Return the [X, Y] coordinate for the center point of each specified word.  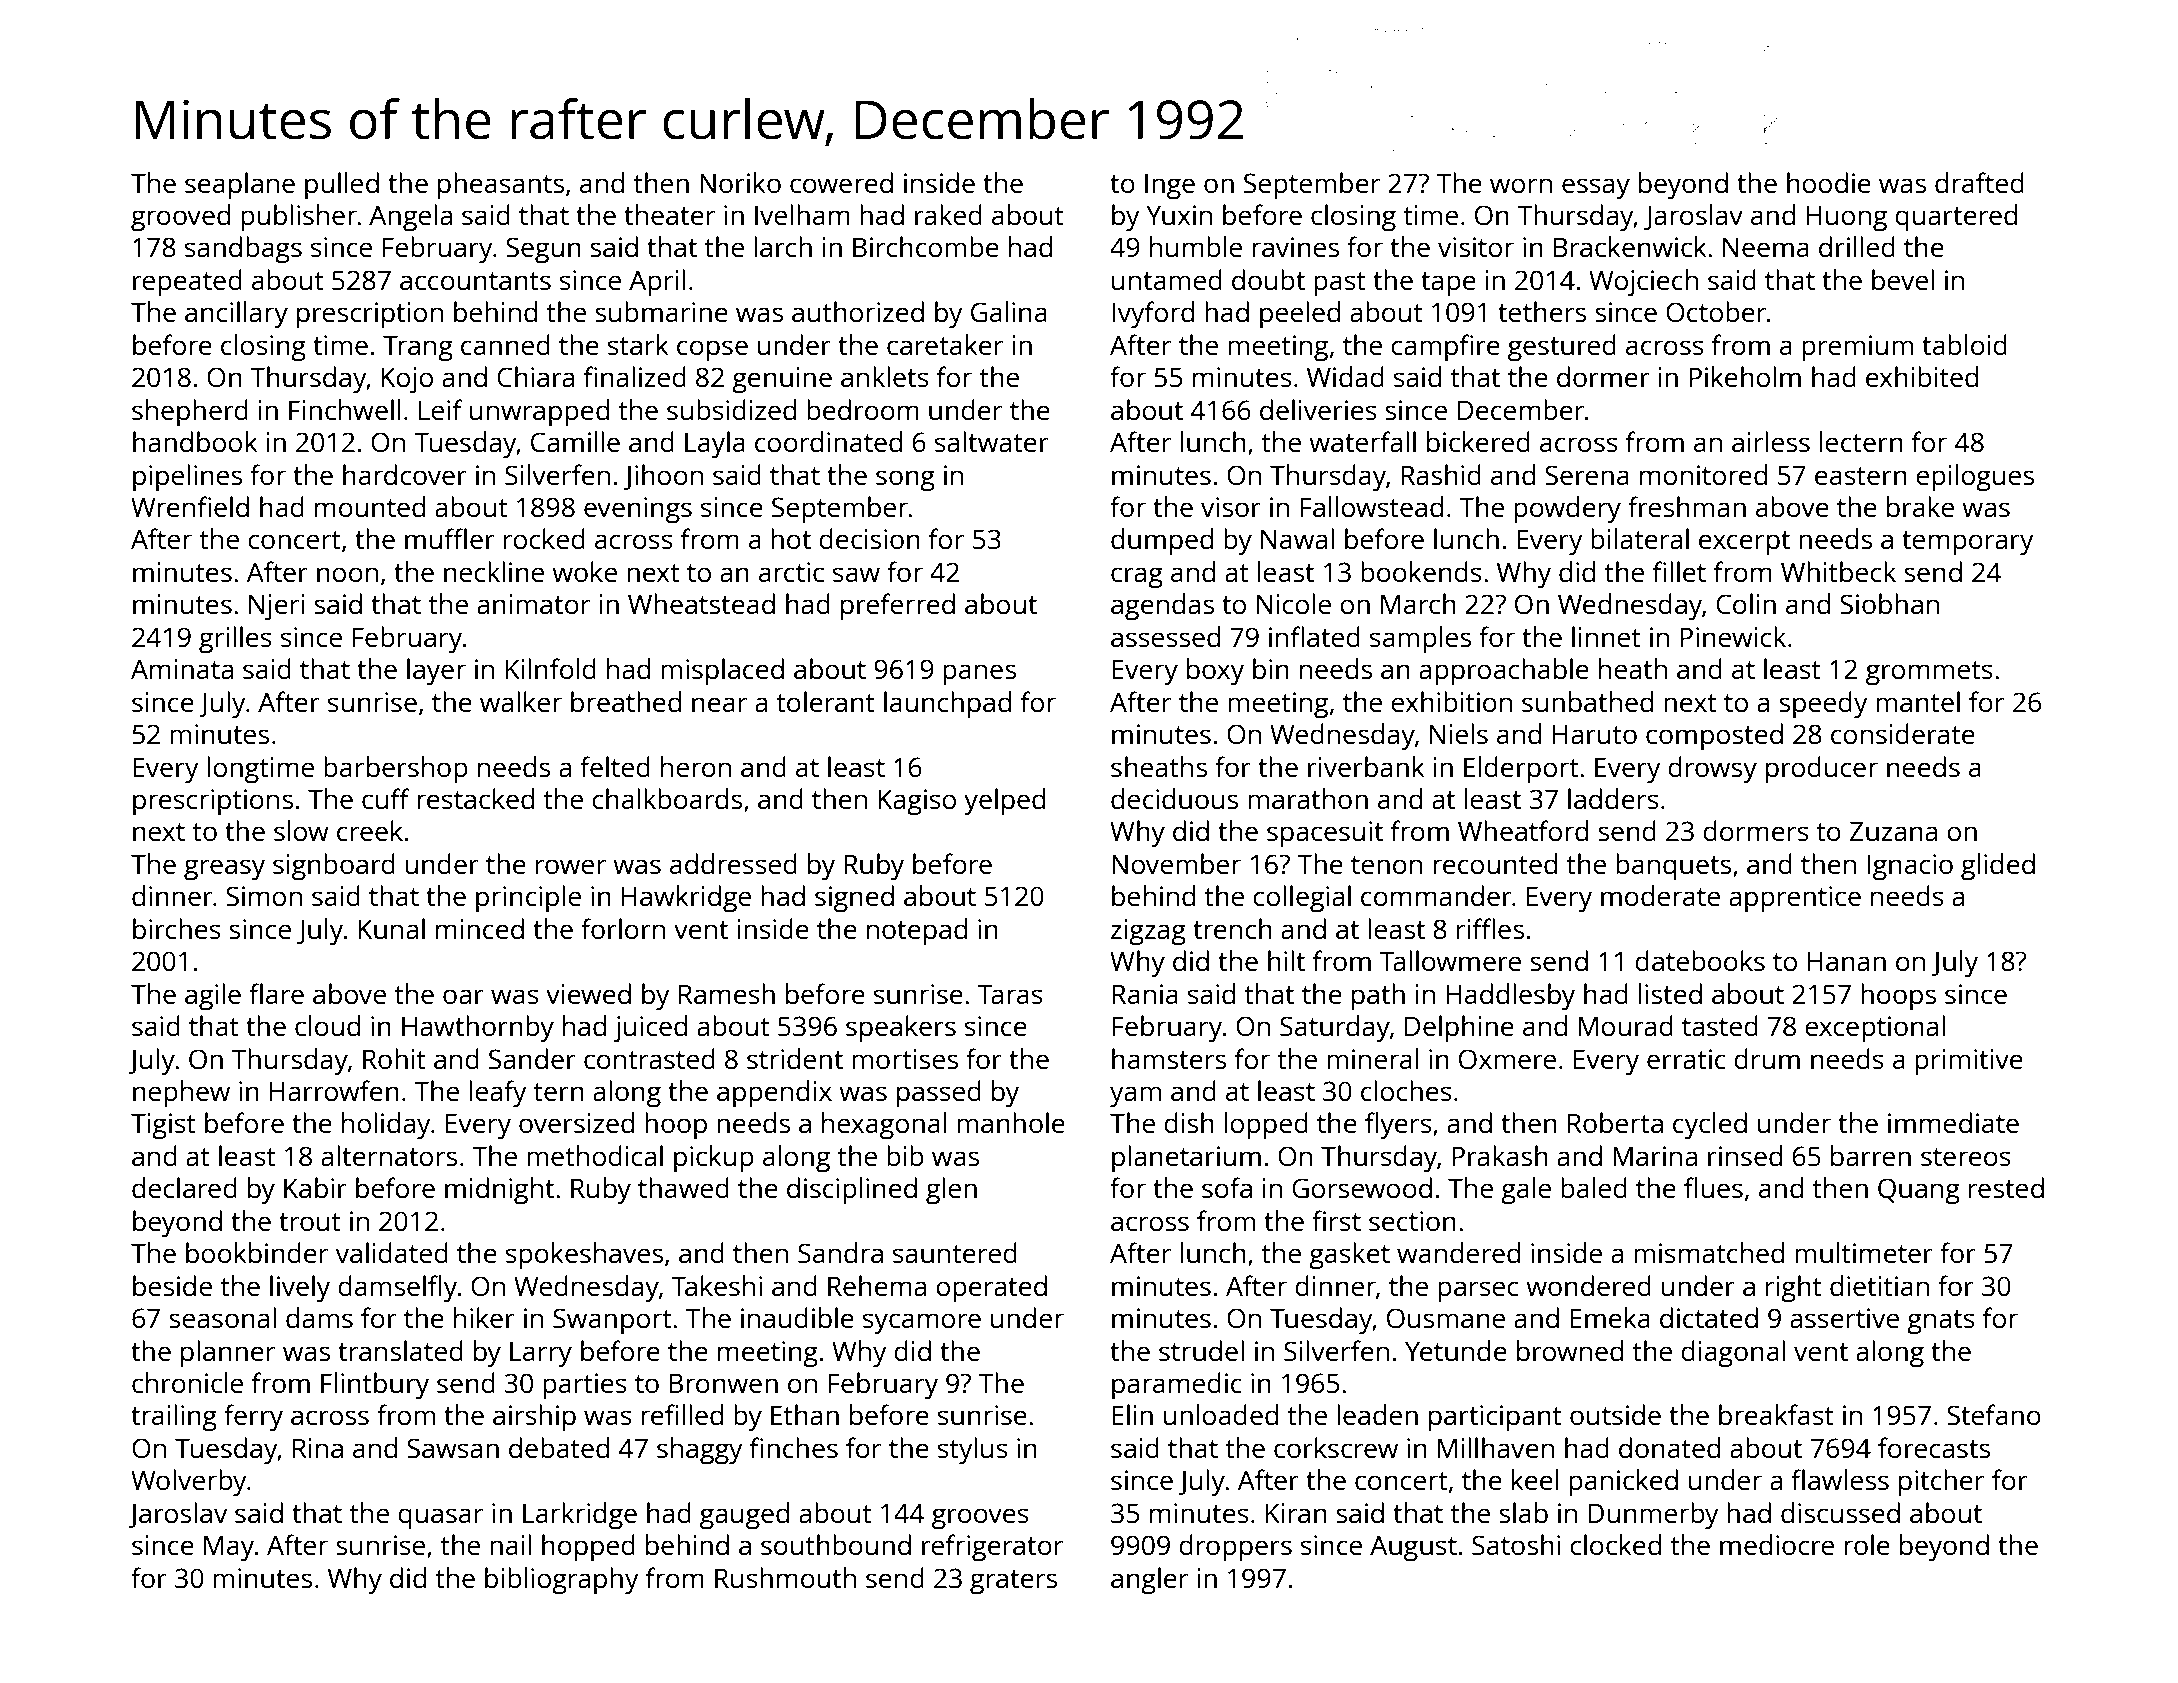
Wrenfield [190, 506]
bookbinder [257, 1252]
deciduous [1174, 798]
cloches [1406, 1090]
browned [1570, 1350]
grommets [1929, 673]
